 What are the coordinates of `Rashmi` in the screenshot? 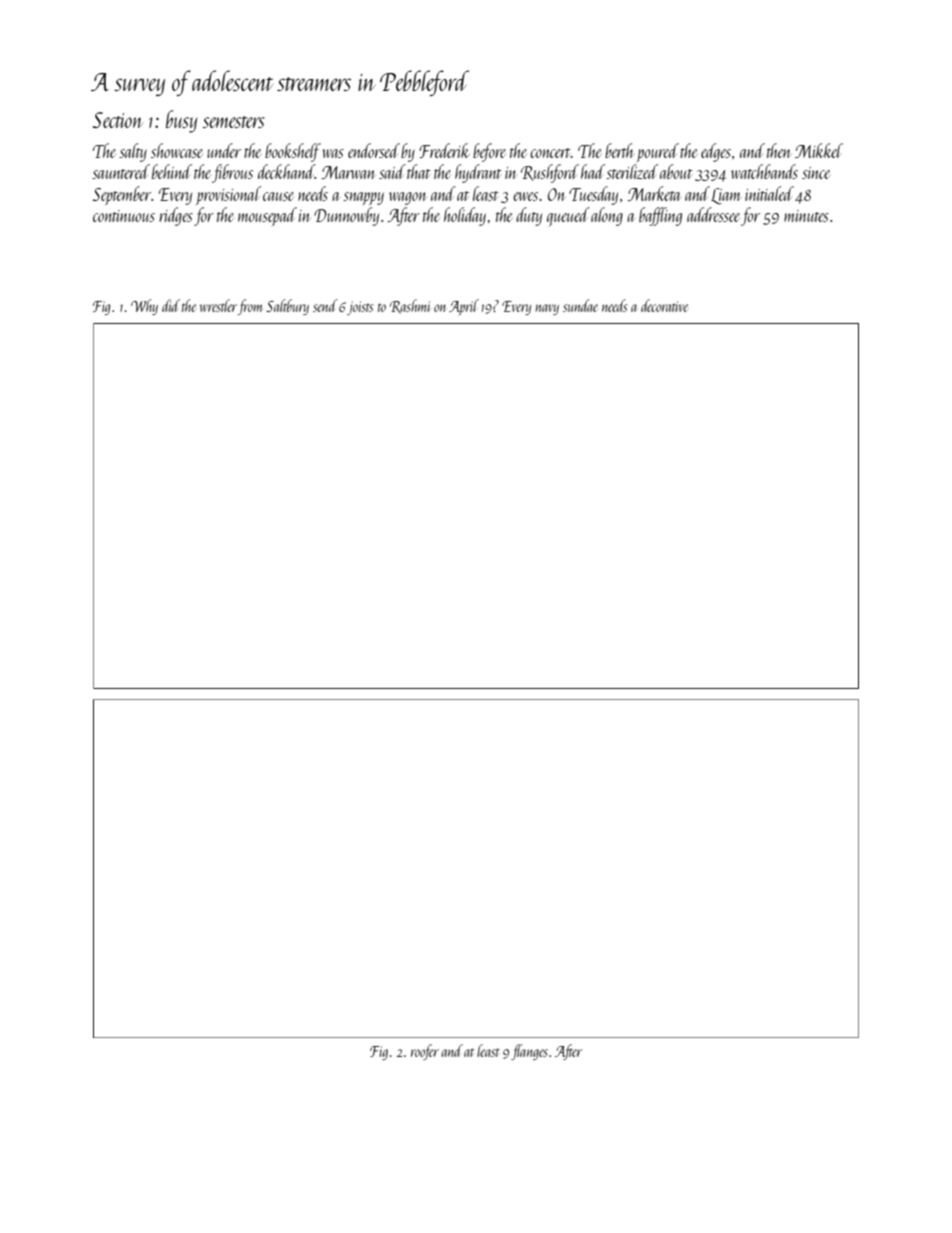 It's located at (410, 306).
